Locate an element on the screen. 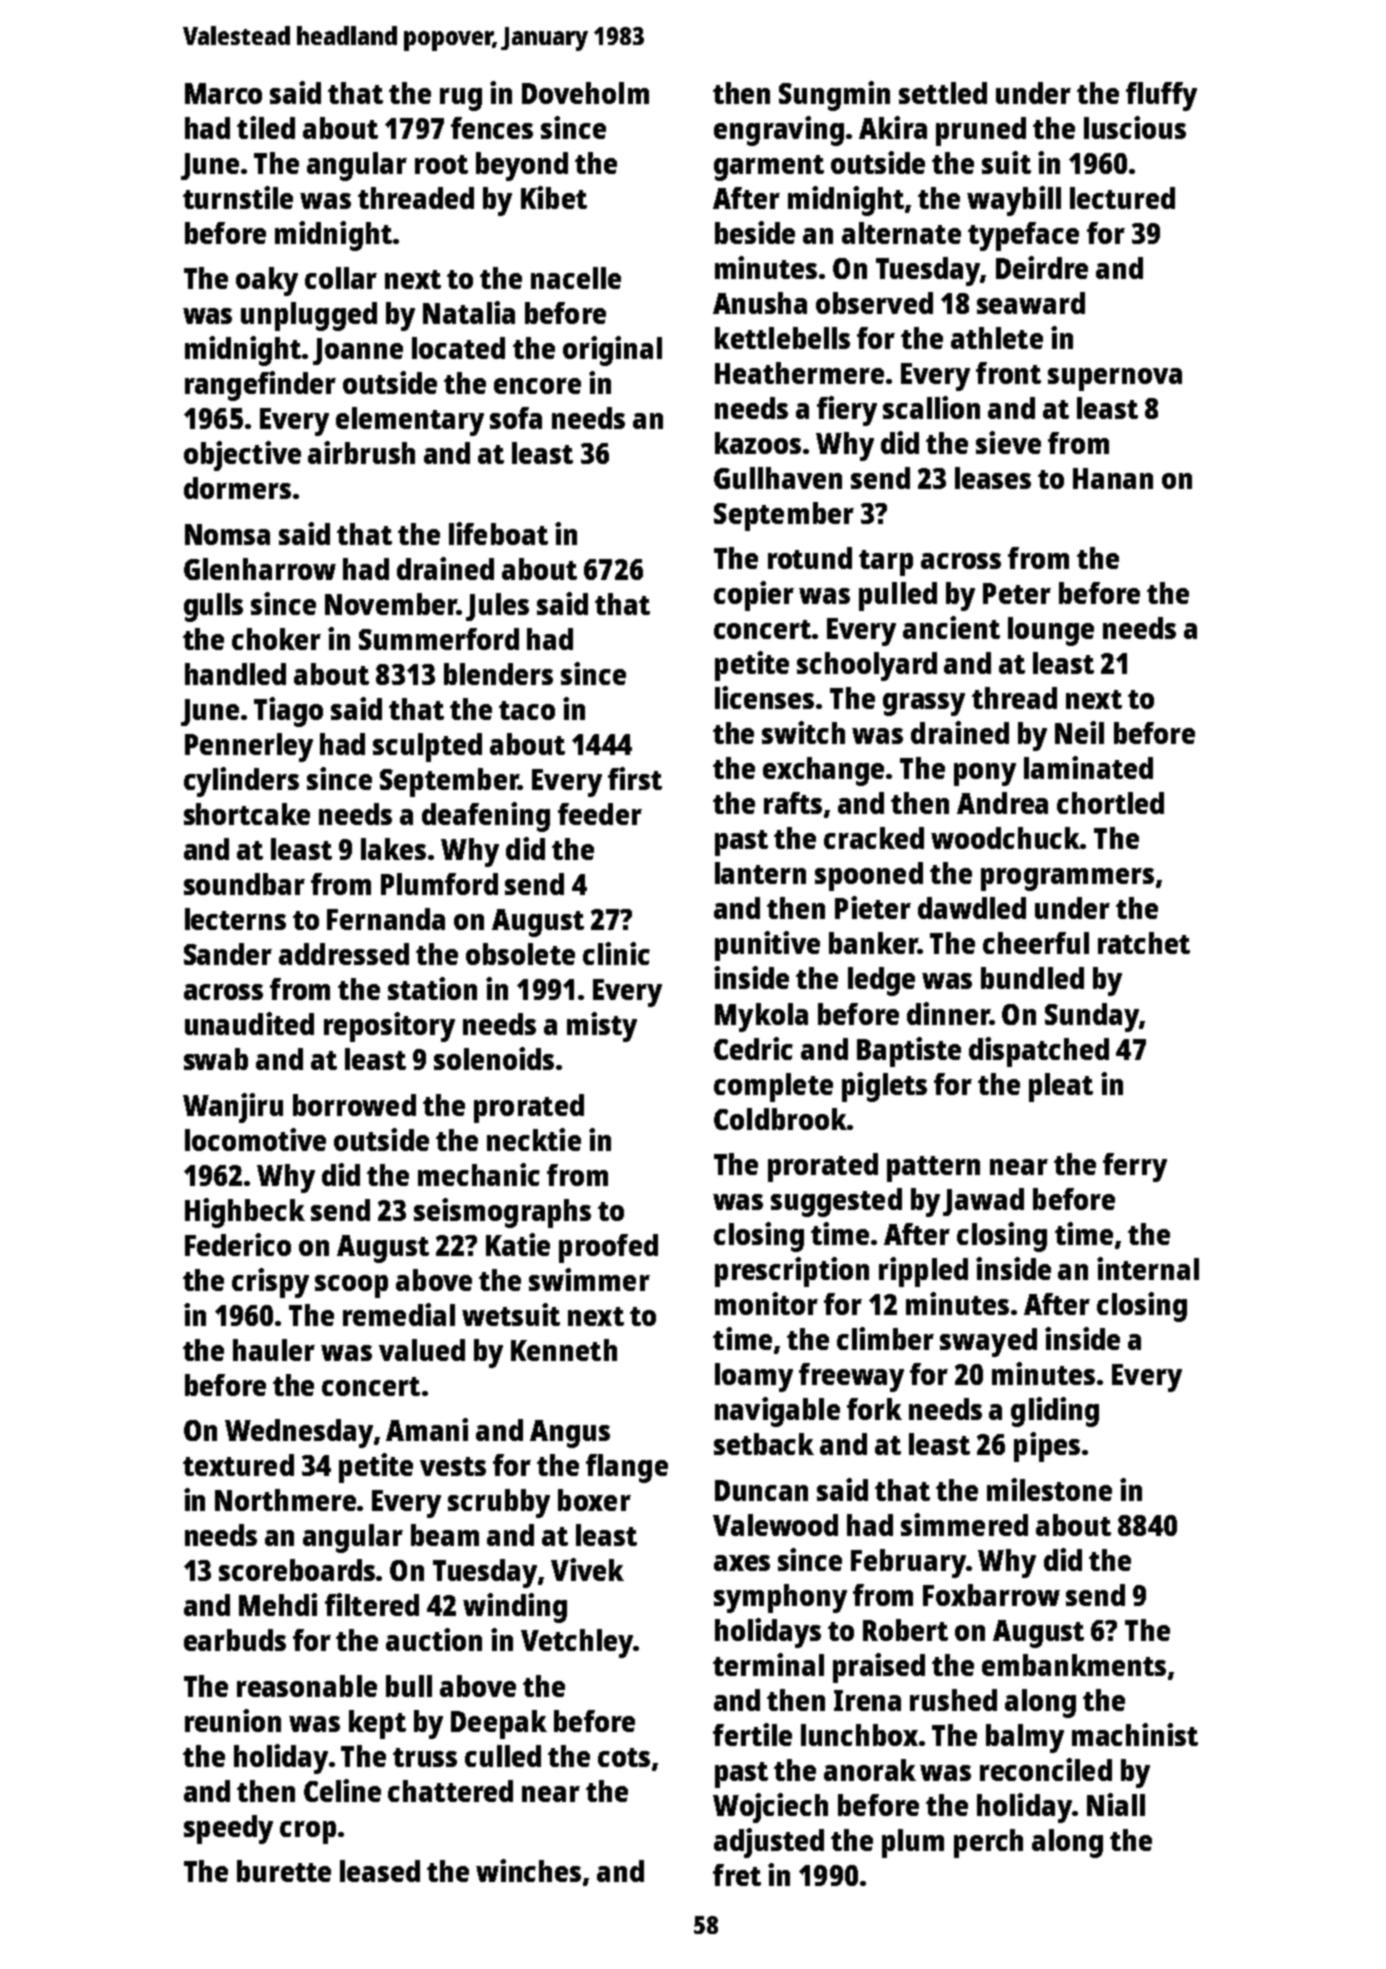 The width and height of the screenshot is (1386, 1969). Highbeck is located at coordinates (245, 1213).
